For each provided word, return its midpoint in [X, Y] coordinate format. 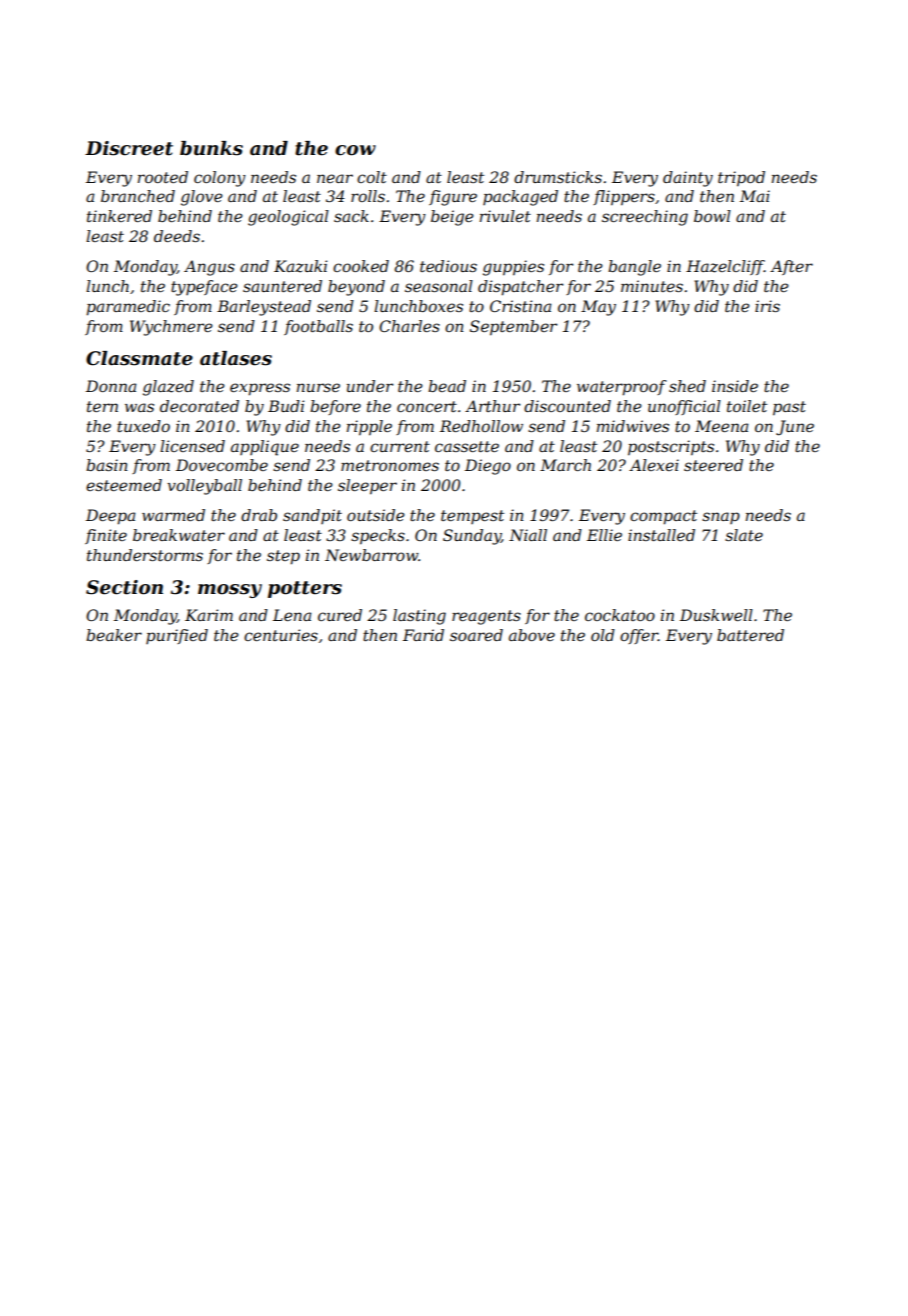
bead [447, 386]
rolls [368, 196]
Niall [528, 535]
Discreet [129, 148]
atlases [236, 358]
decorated [199, 406]
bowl [712, 216]
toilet [747, 406]
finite [106, 536]
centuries [281, 635]
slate [744, 535]
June [795, 428]
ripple [369, 428]
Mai [755, 196]
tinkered [119, 216]
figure [453, 198]
